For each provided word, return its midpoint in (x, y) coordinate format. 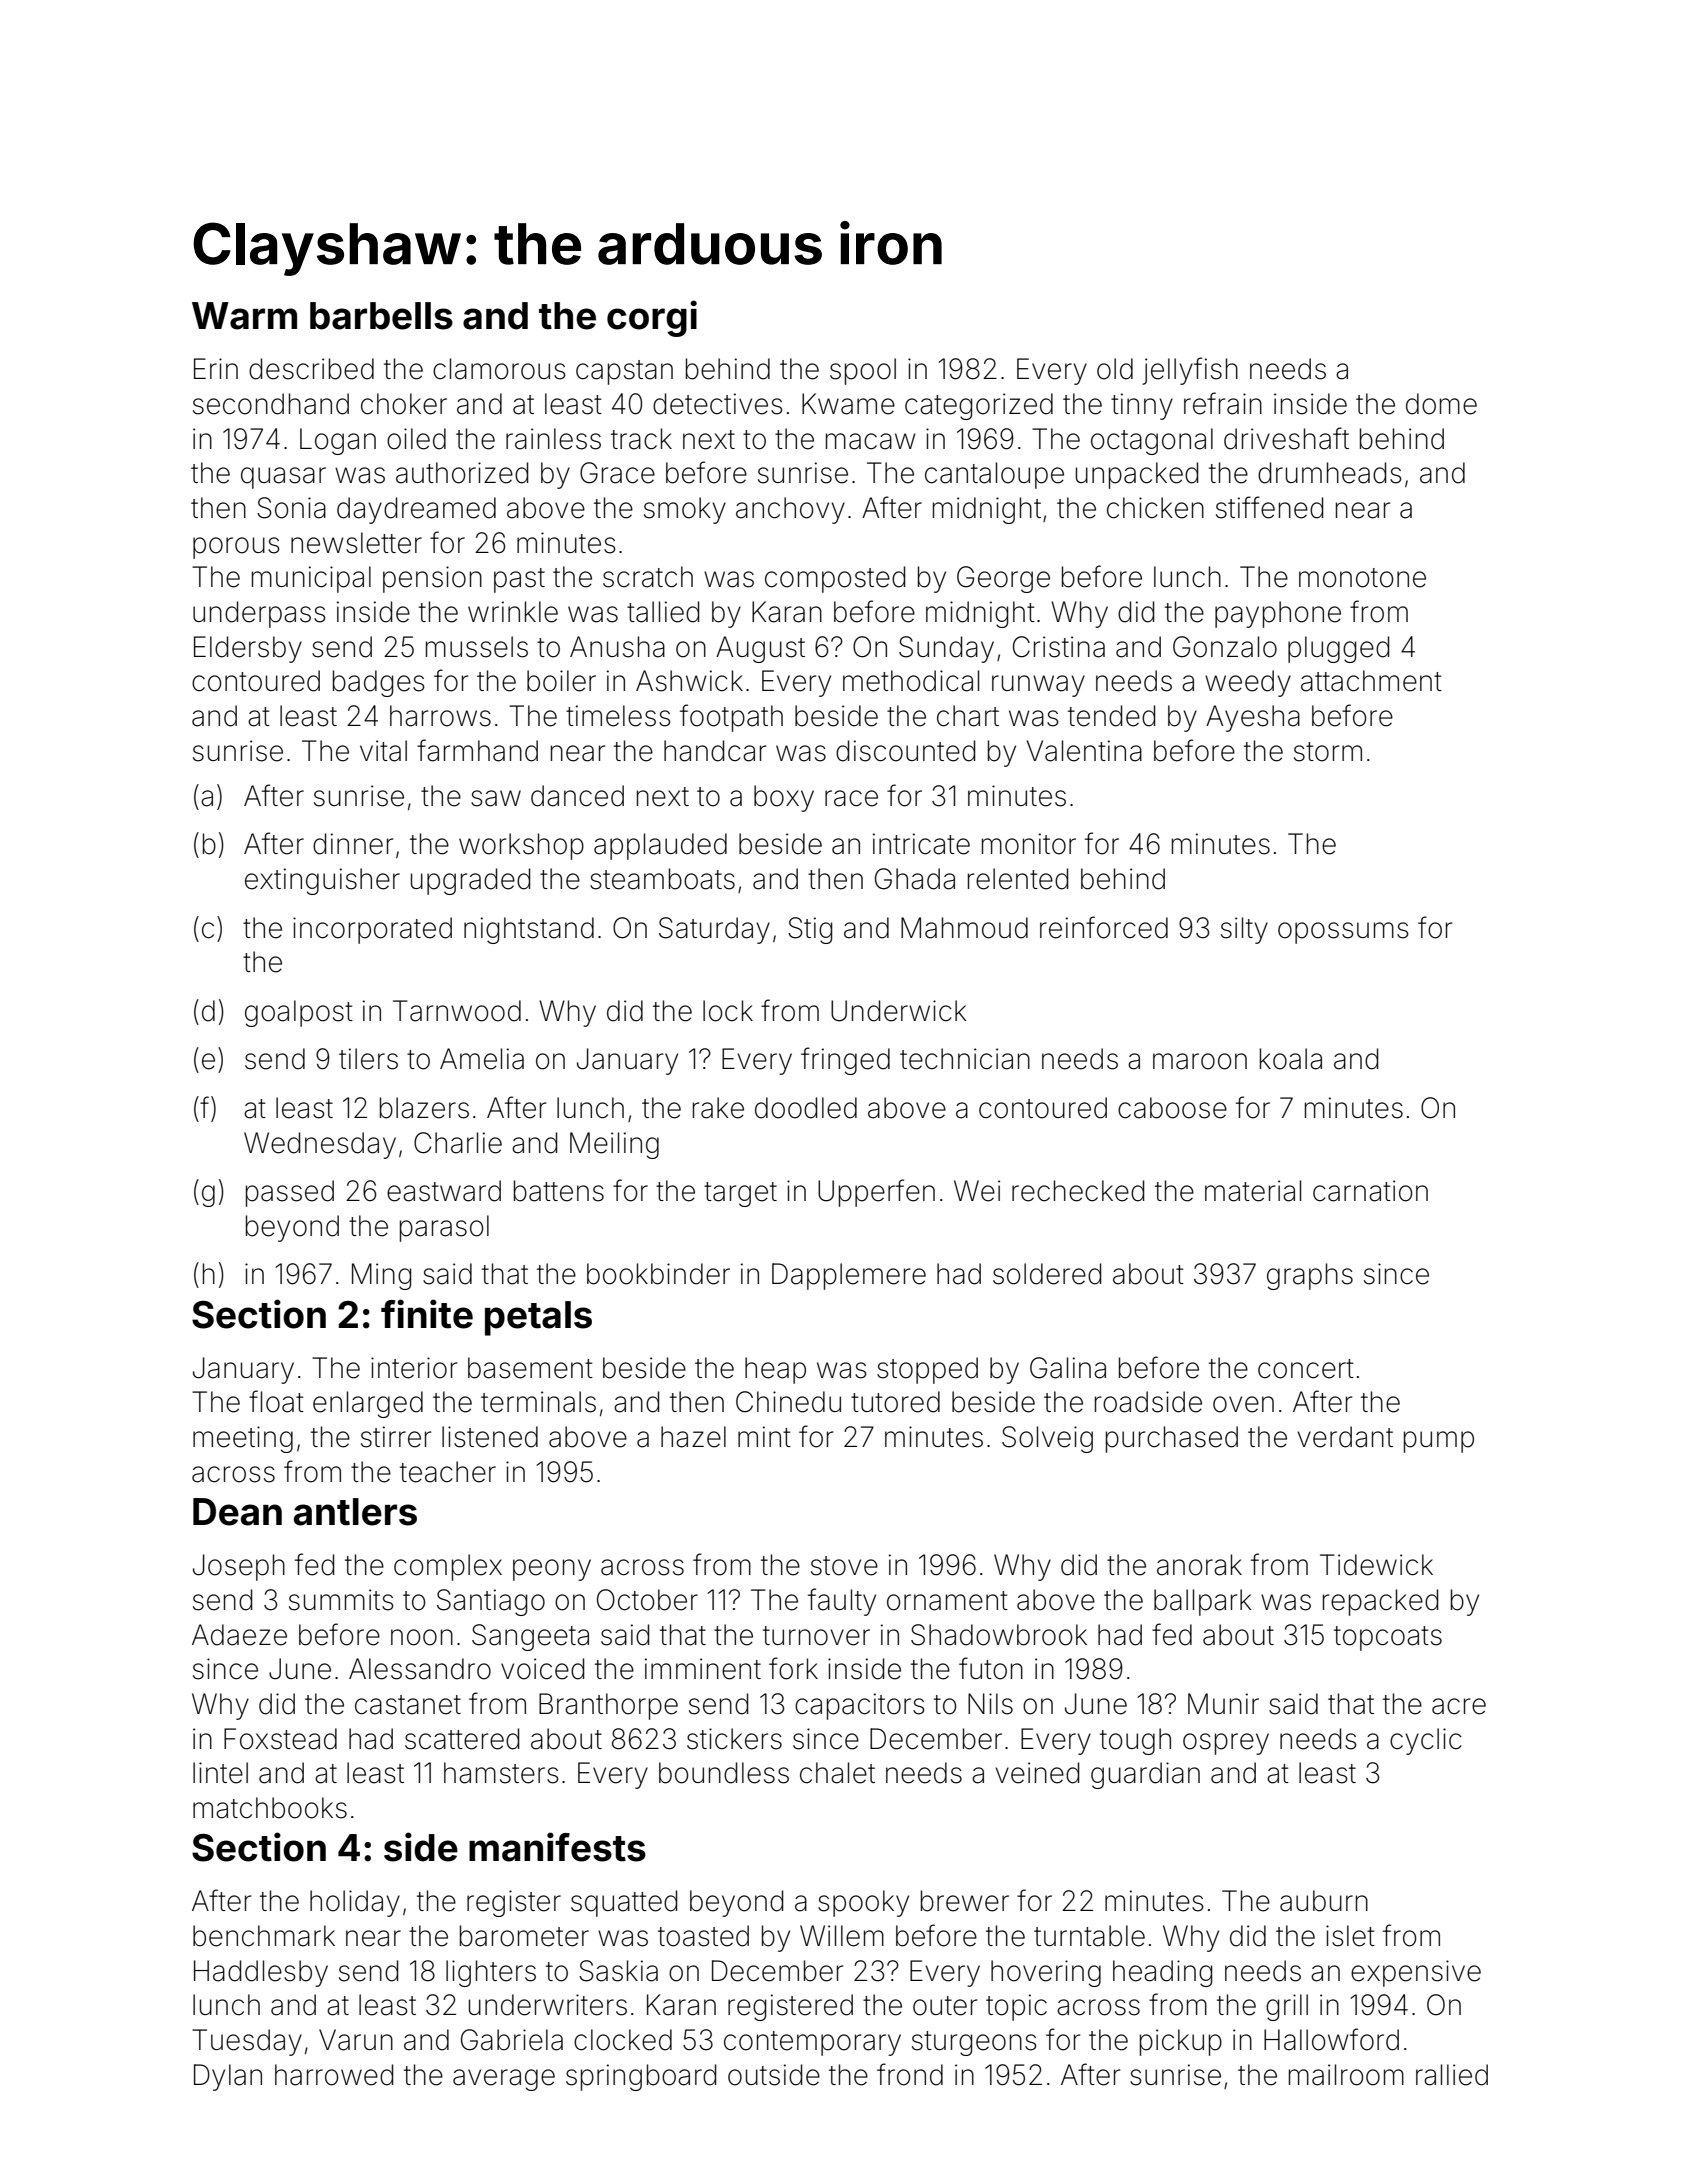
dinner (353, 844)
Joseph (239, 1567)
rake (718, 1108)
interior (414, 1368)
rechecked (1078, 1191)
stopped (927, 1370)
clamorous (499, 369)
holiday (355, 1903)
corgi (652, 318)
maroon (1200, 1061)
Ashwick (689, 681)
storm (1328, 752)
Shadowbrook (999, 1635)
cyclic (1426, 1741)
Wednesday (320, 1145)
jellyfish (1190, 371)
